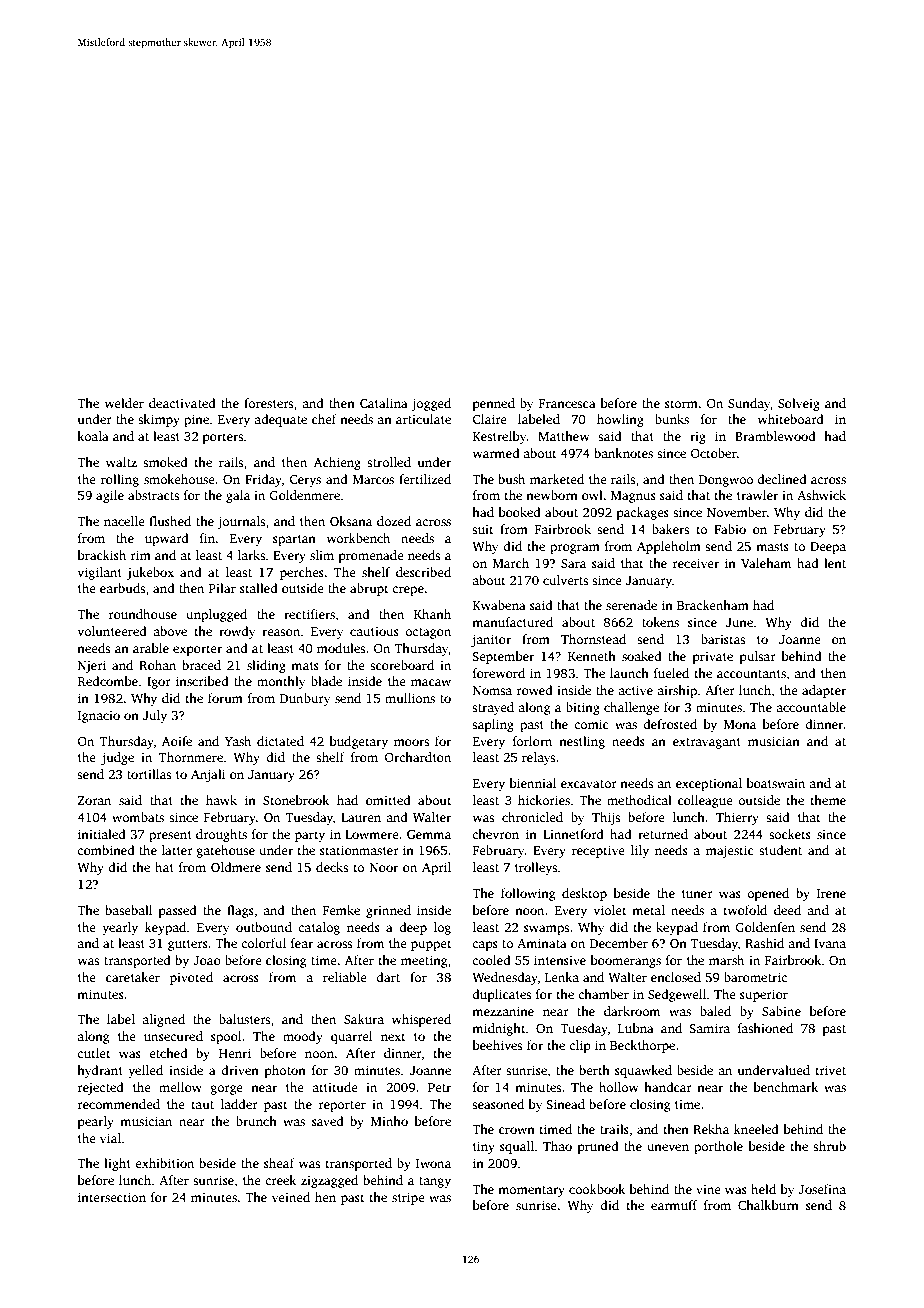 The width and height of the document is (924, 1308). Describe the element at coordinates (560, 960) in the document. I see `intensive` at that location.
